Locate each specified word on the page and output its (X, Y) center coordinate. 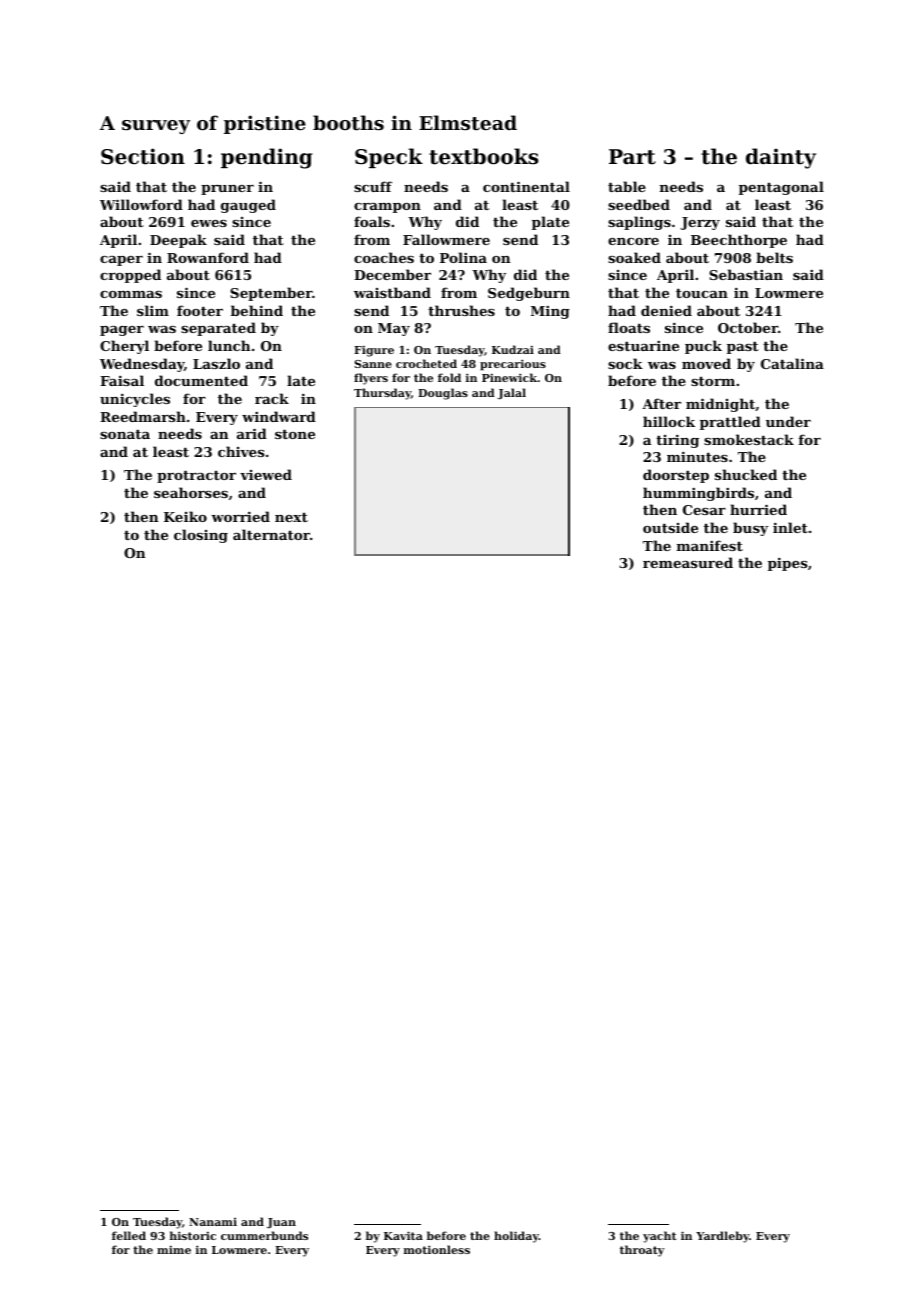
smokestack (749, 439)
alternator (271, 534)
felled (129, 1235)
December (392, 274)
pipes (788, 564)
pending (267, 158)
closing (201, 536)
